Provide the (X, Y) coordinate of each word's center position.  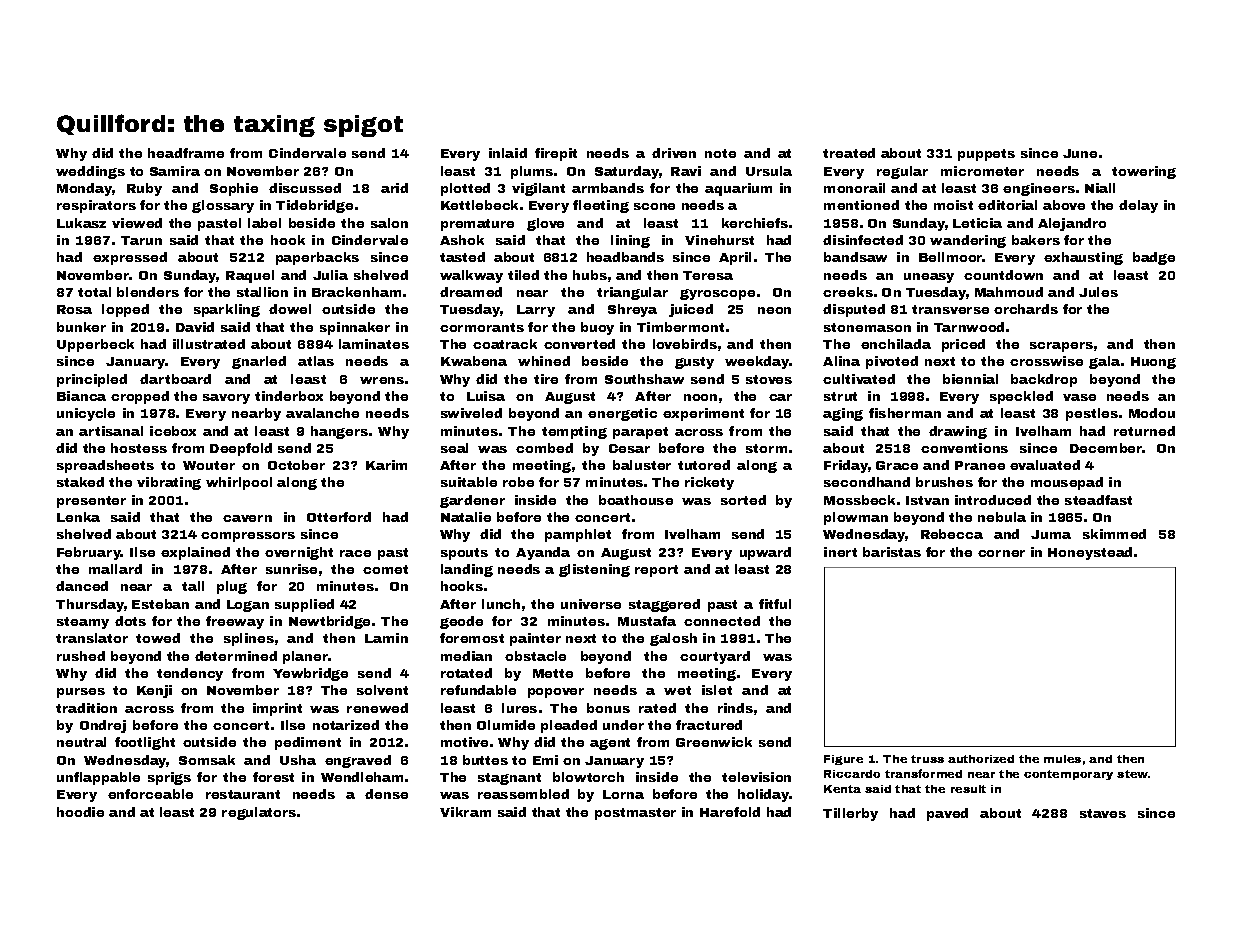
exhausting (1083, 258)
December (1106, 448)
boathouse (636, 500)
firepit (556, 154)
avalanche (322, 413)
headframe (186, 153)
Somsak (207, 760)
